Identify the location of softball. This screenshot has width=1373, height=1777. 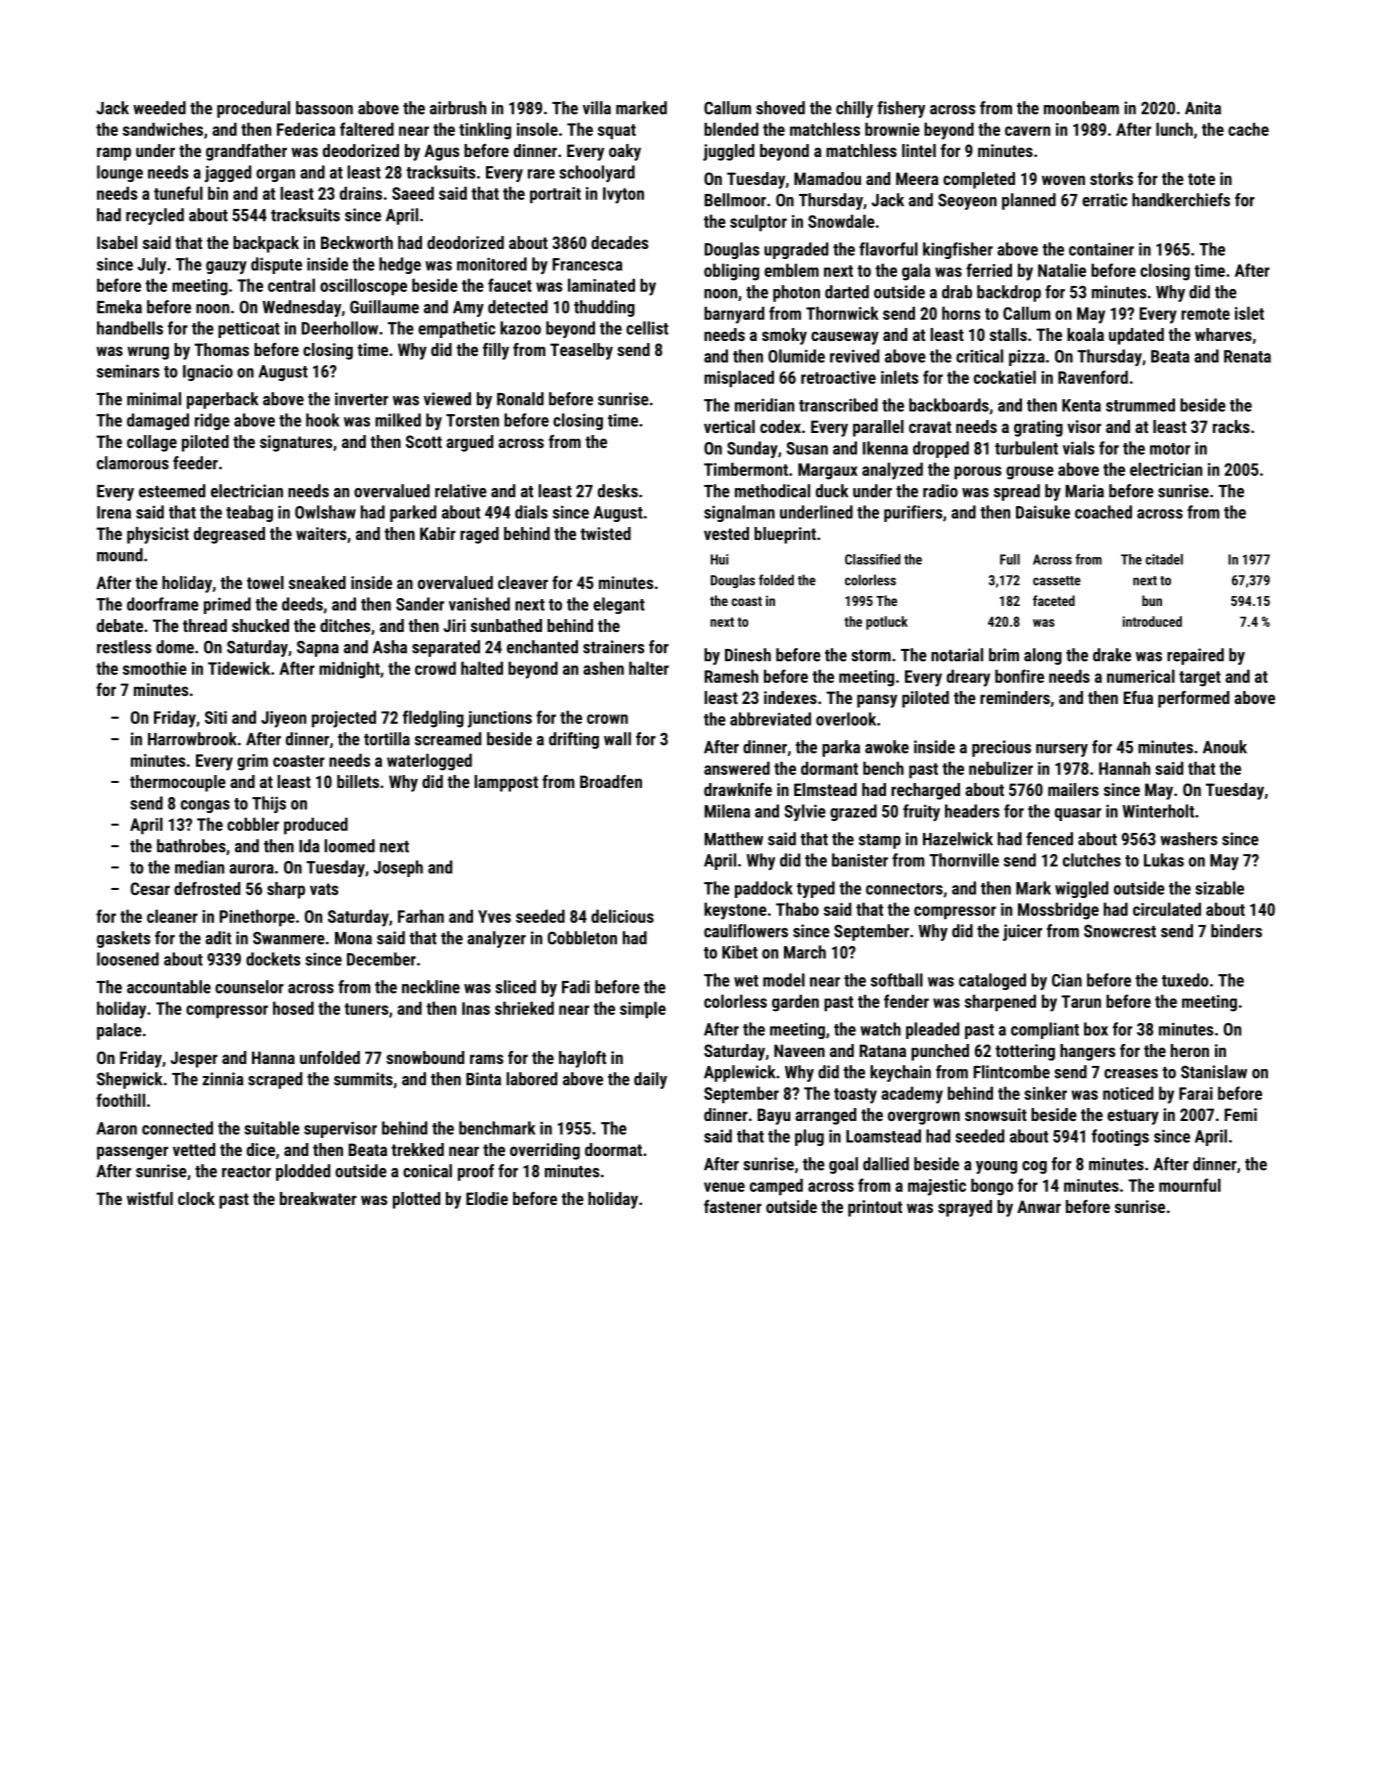
(897, 980).
